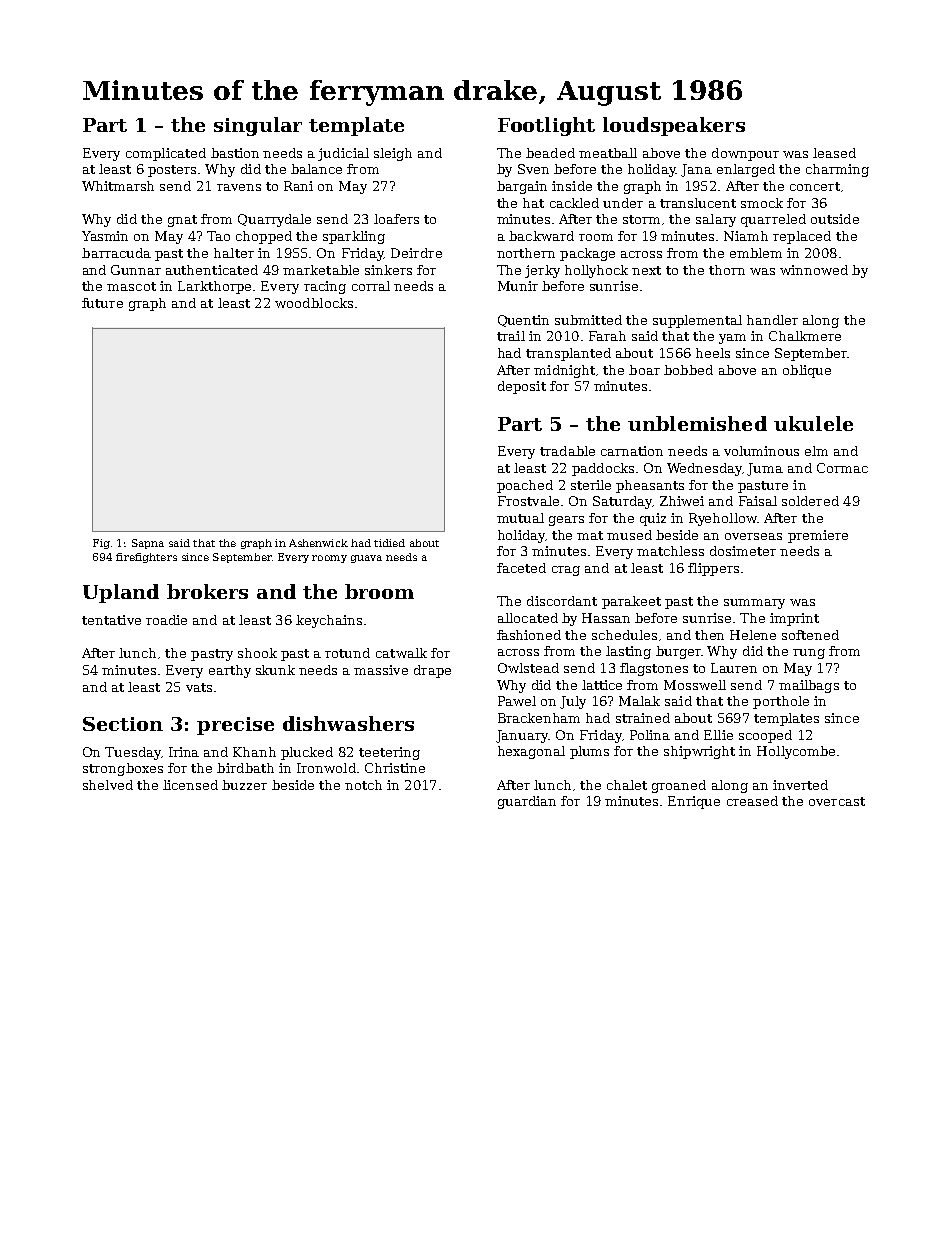 The image size is (952, 1233). I want to click on northern, so click(526, 253).
